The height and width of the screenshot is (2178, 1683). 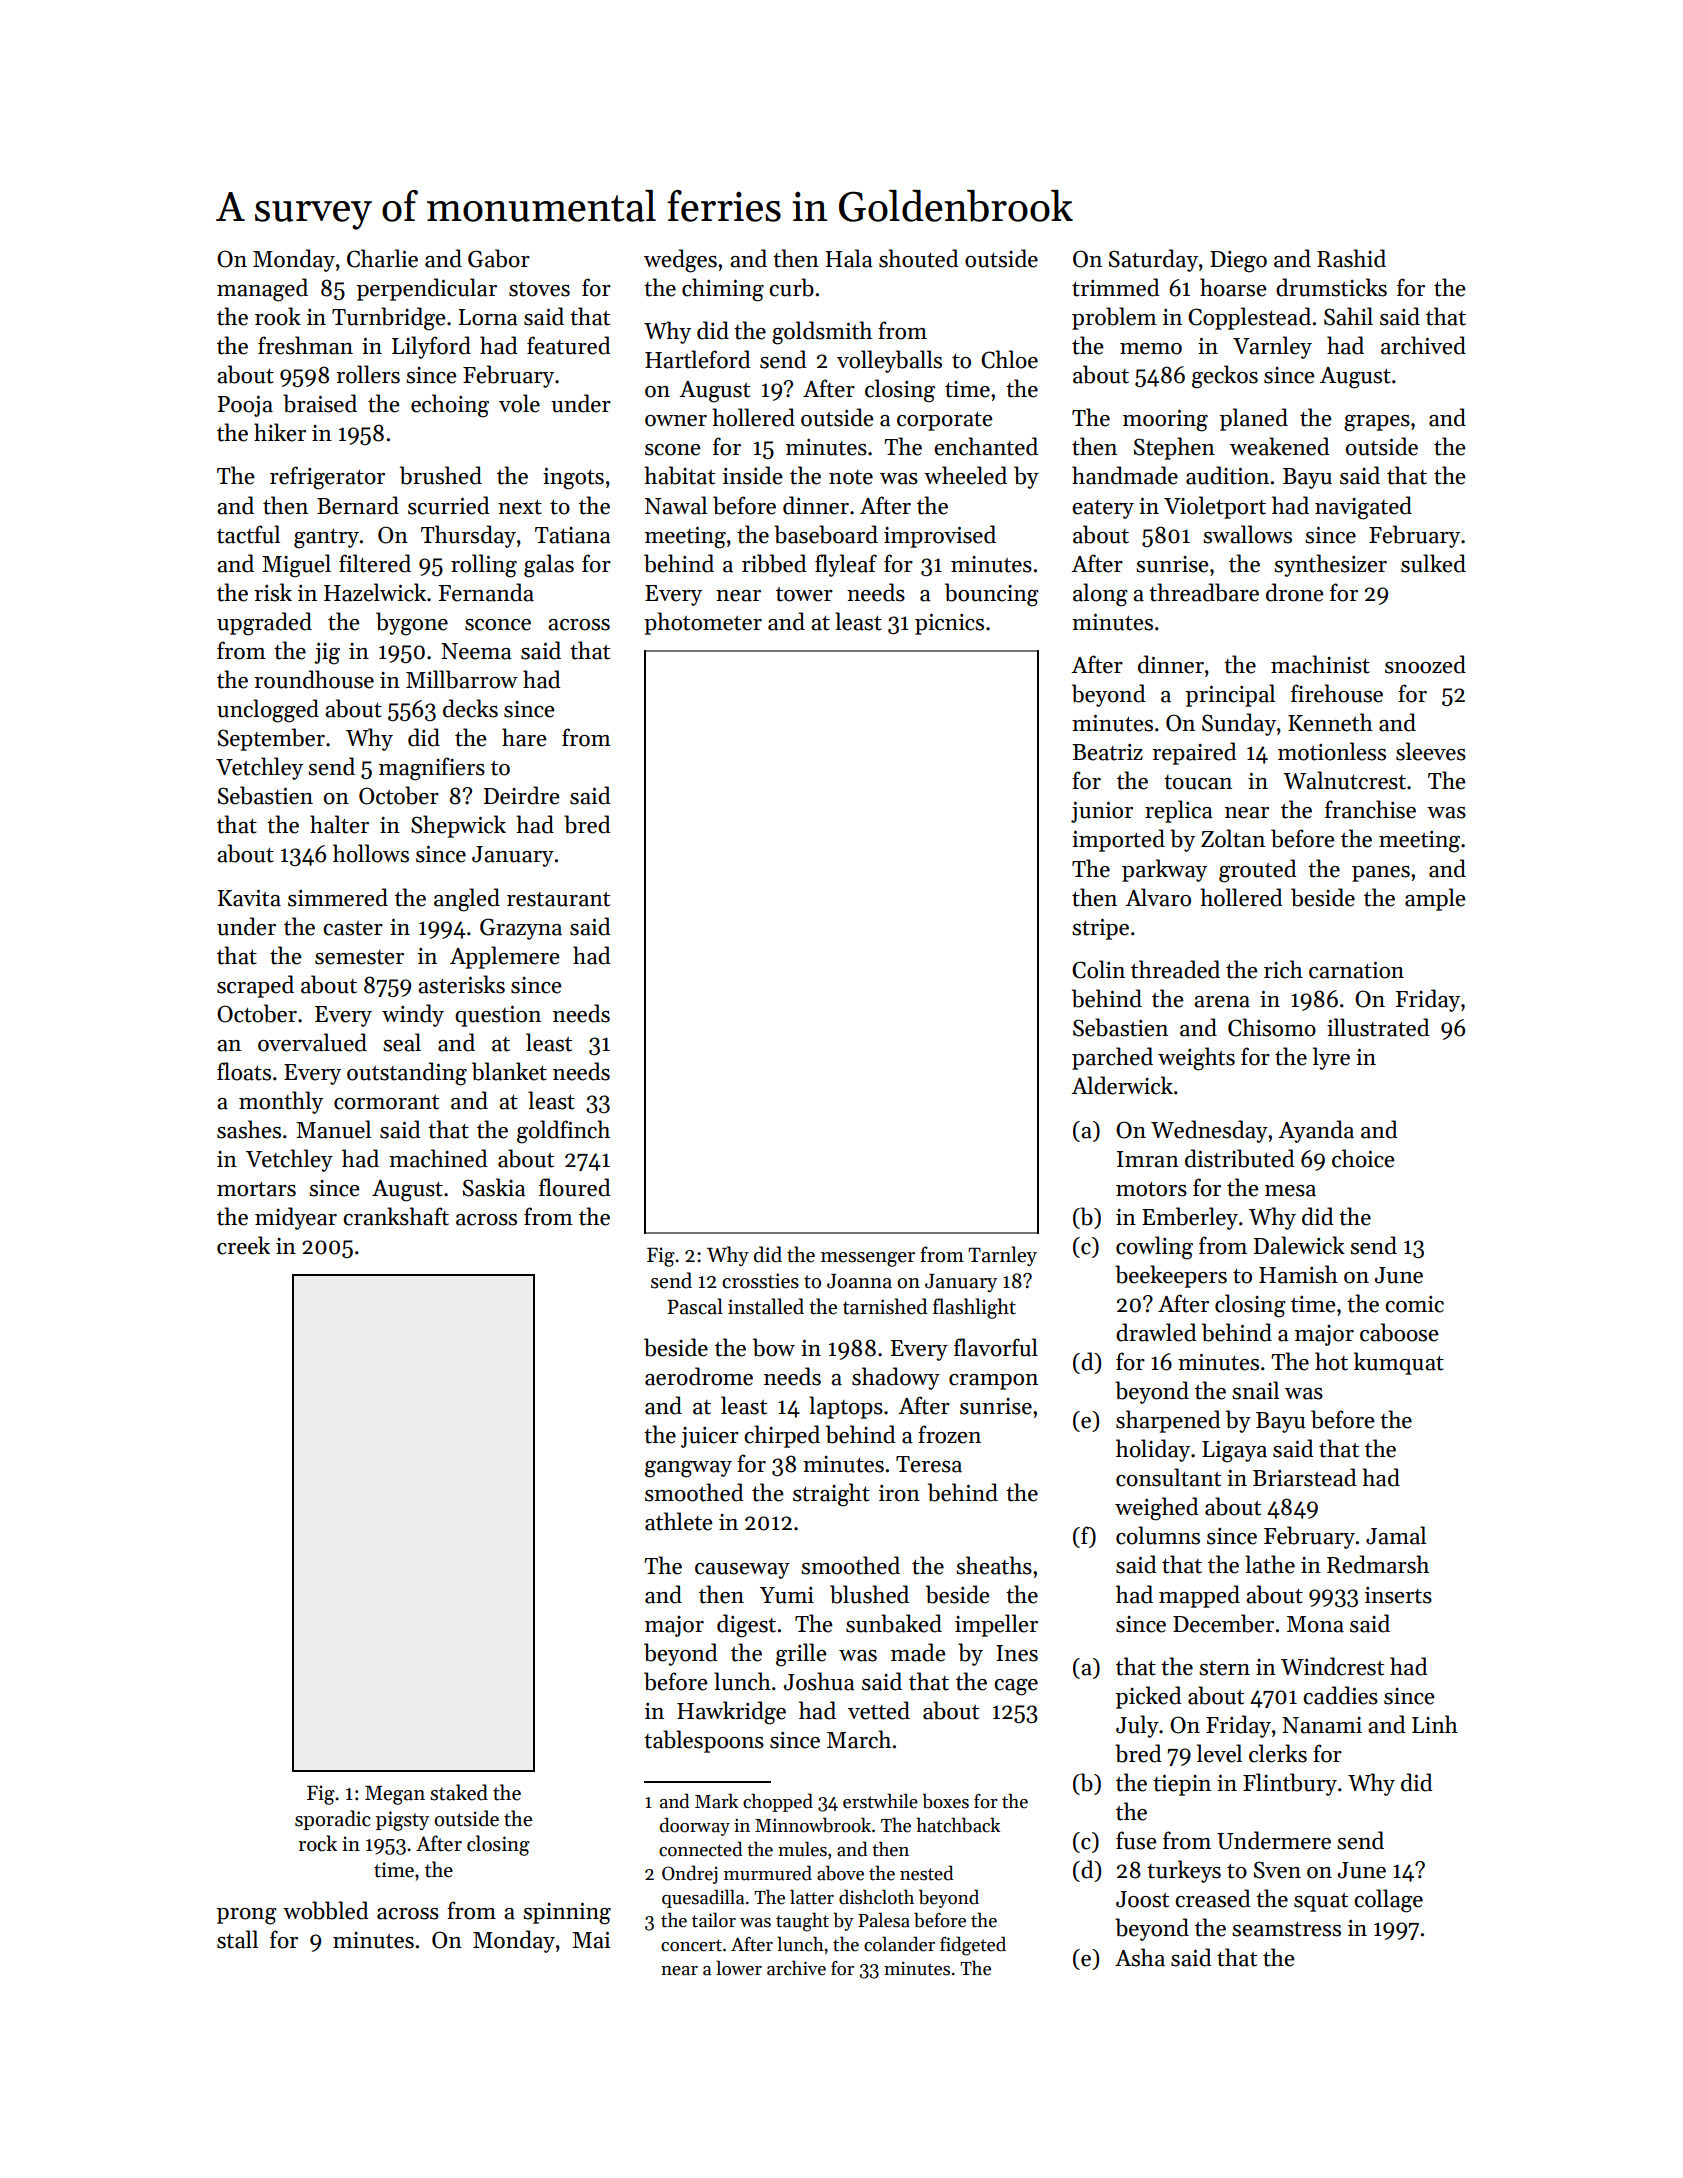 I want to click on drone, so click(x=1295, y=592).
